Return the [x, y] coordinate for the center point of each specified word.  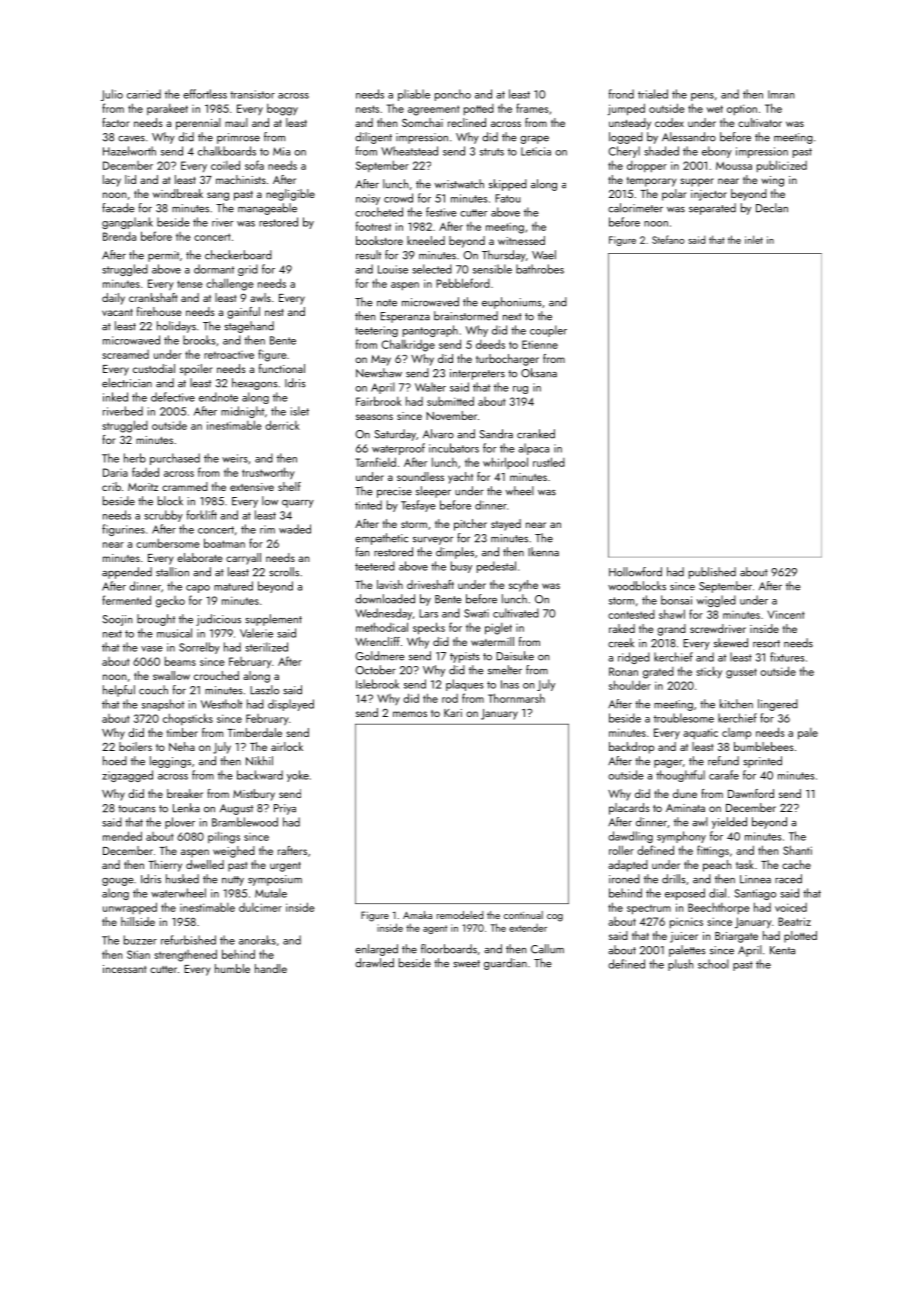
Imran [781, 94]
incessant [124, 969]
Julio [112, 95]
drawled [374, 963]
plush [680, 965]
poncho [453, 95]
